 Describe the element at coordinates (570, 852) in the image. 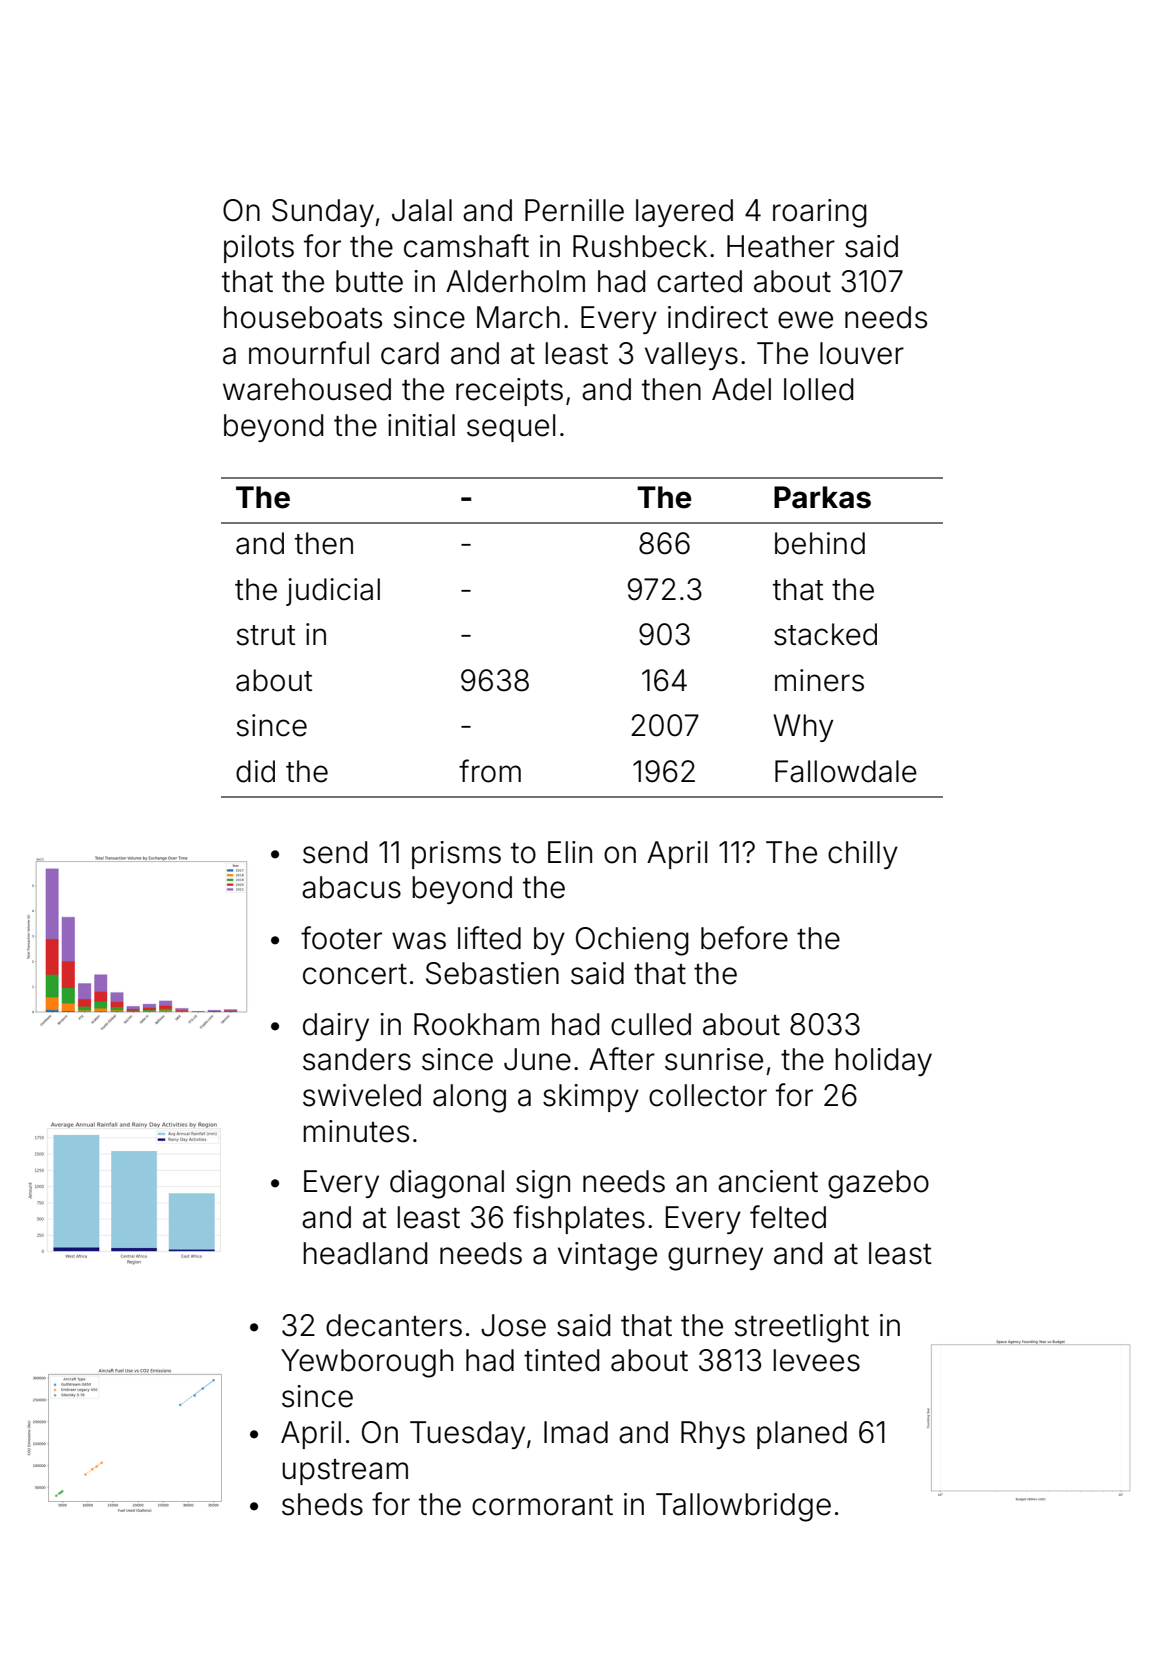

I see `Elin` at that location.
